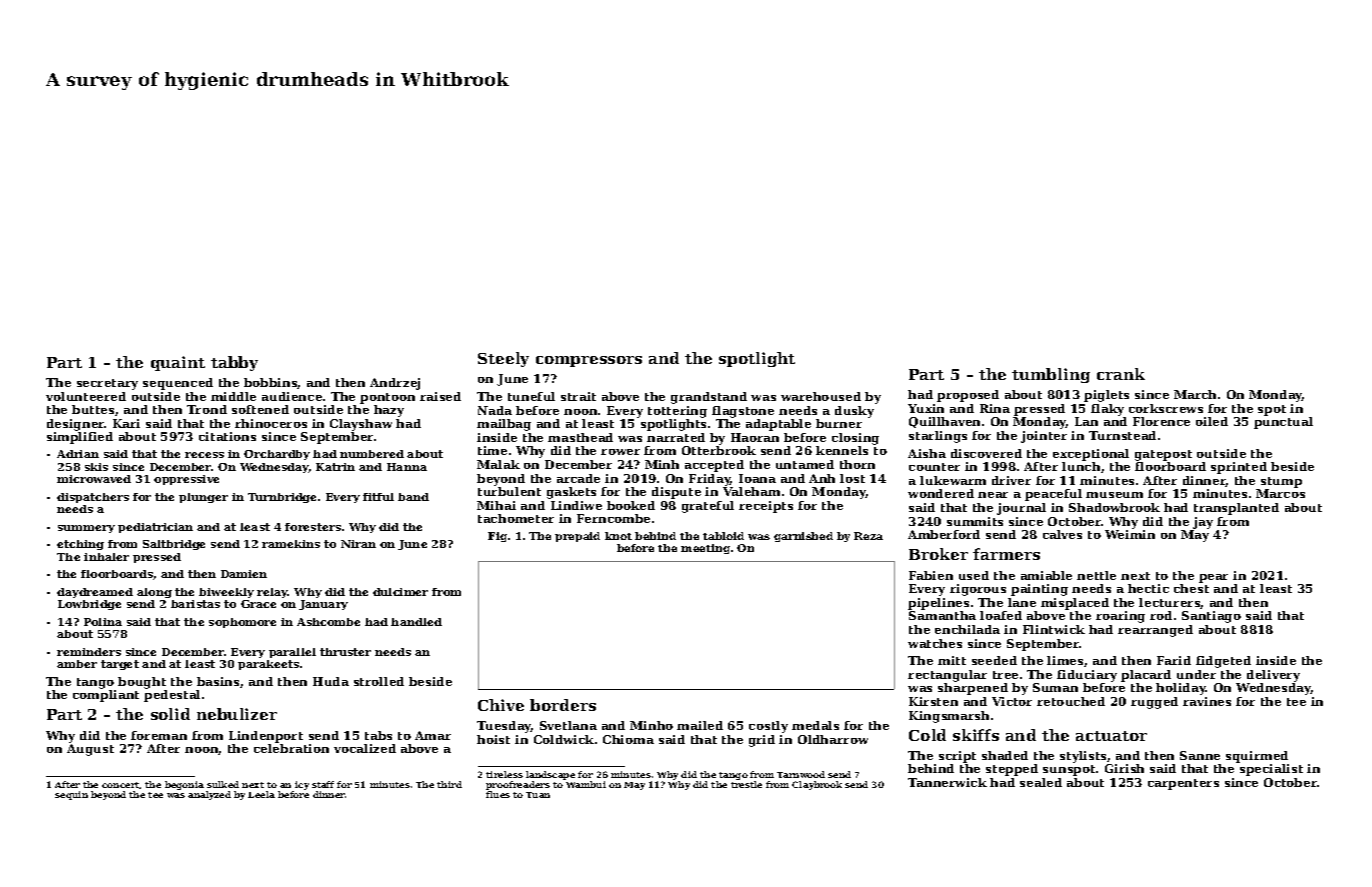 This screenshot has height=887, width=1372. I want to click on journal, so click(1021, 509).
